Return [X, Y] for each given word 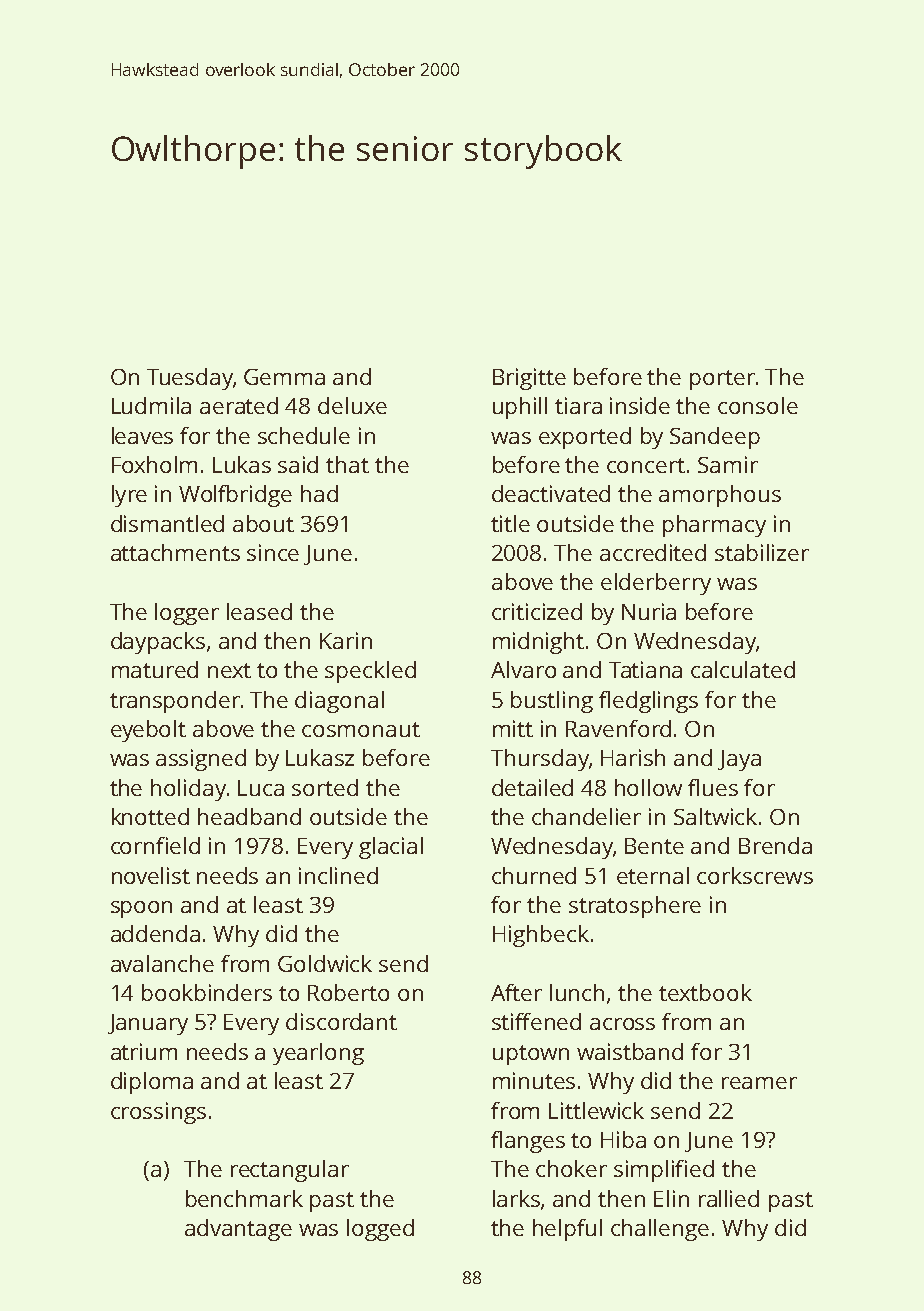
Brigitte [529, 379]
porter [722, 380]
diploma [152, 1083]
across [622, 1024]
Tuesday [190, 379]
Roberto [348, 992]
